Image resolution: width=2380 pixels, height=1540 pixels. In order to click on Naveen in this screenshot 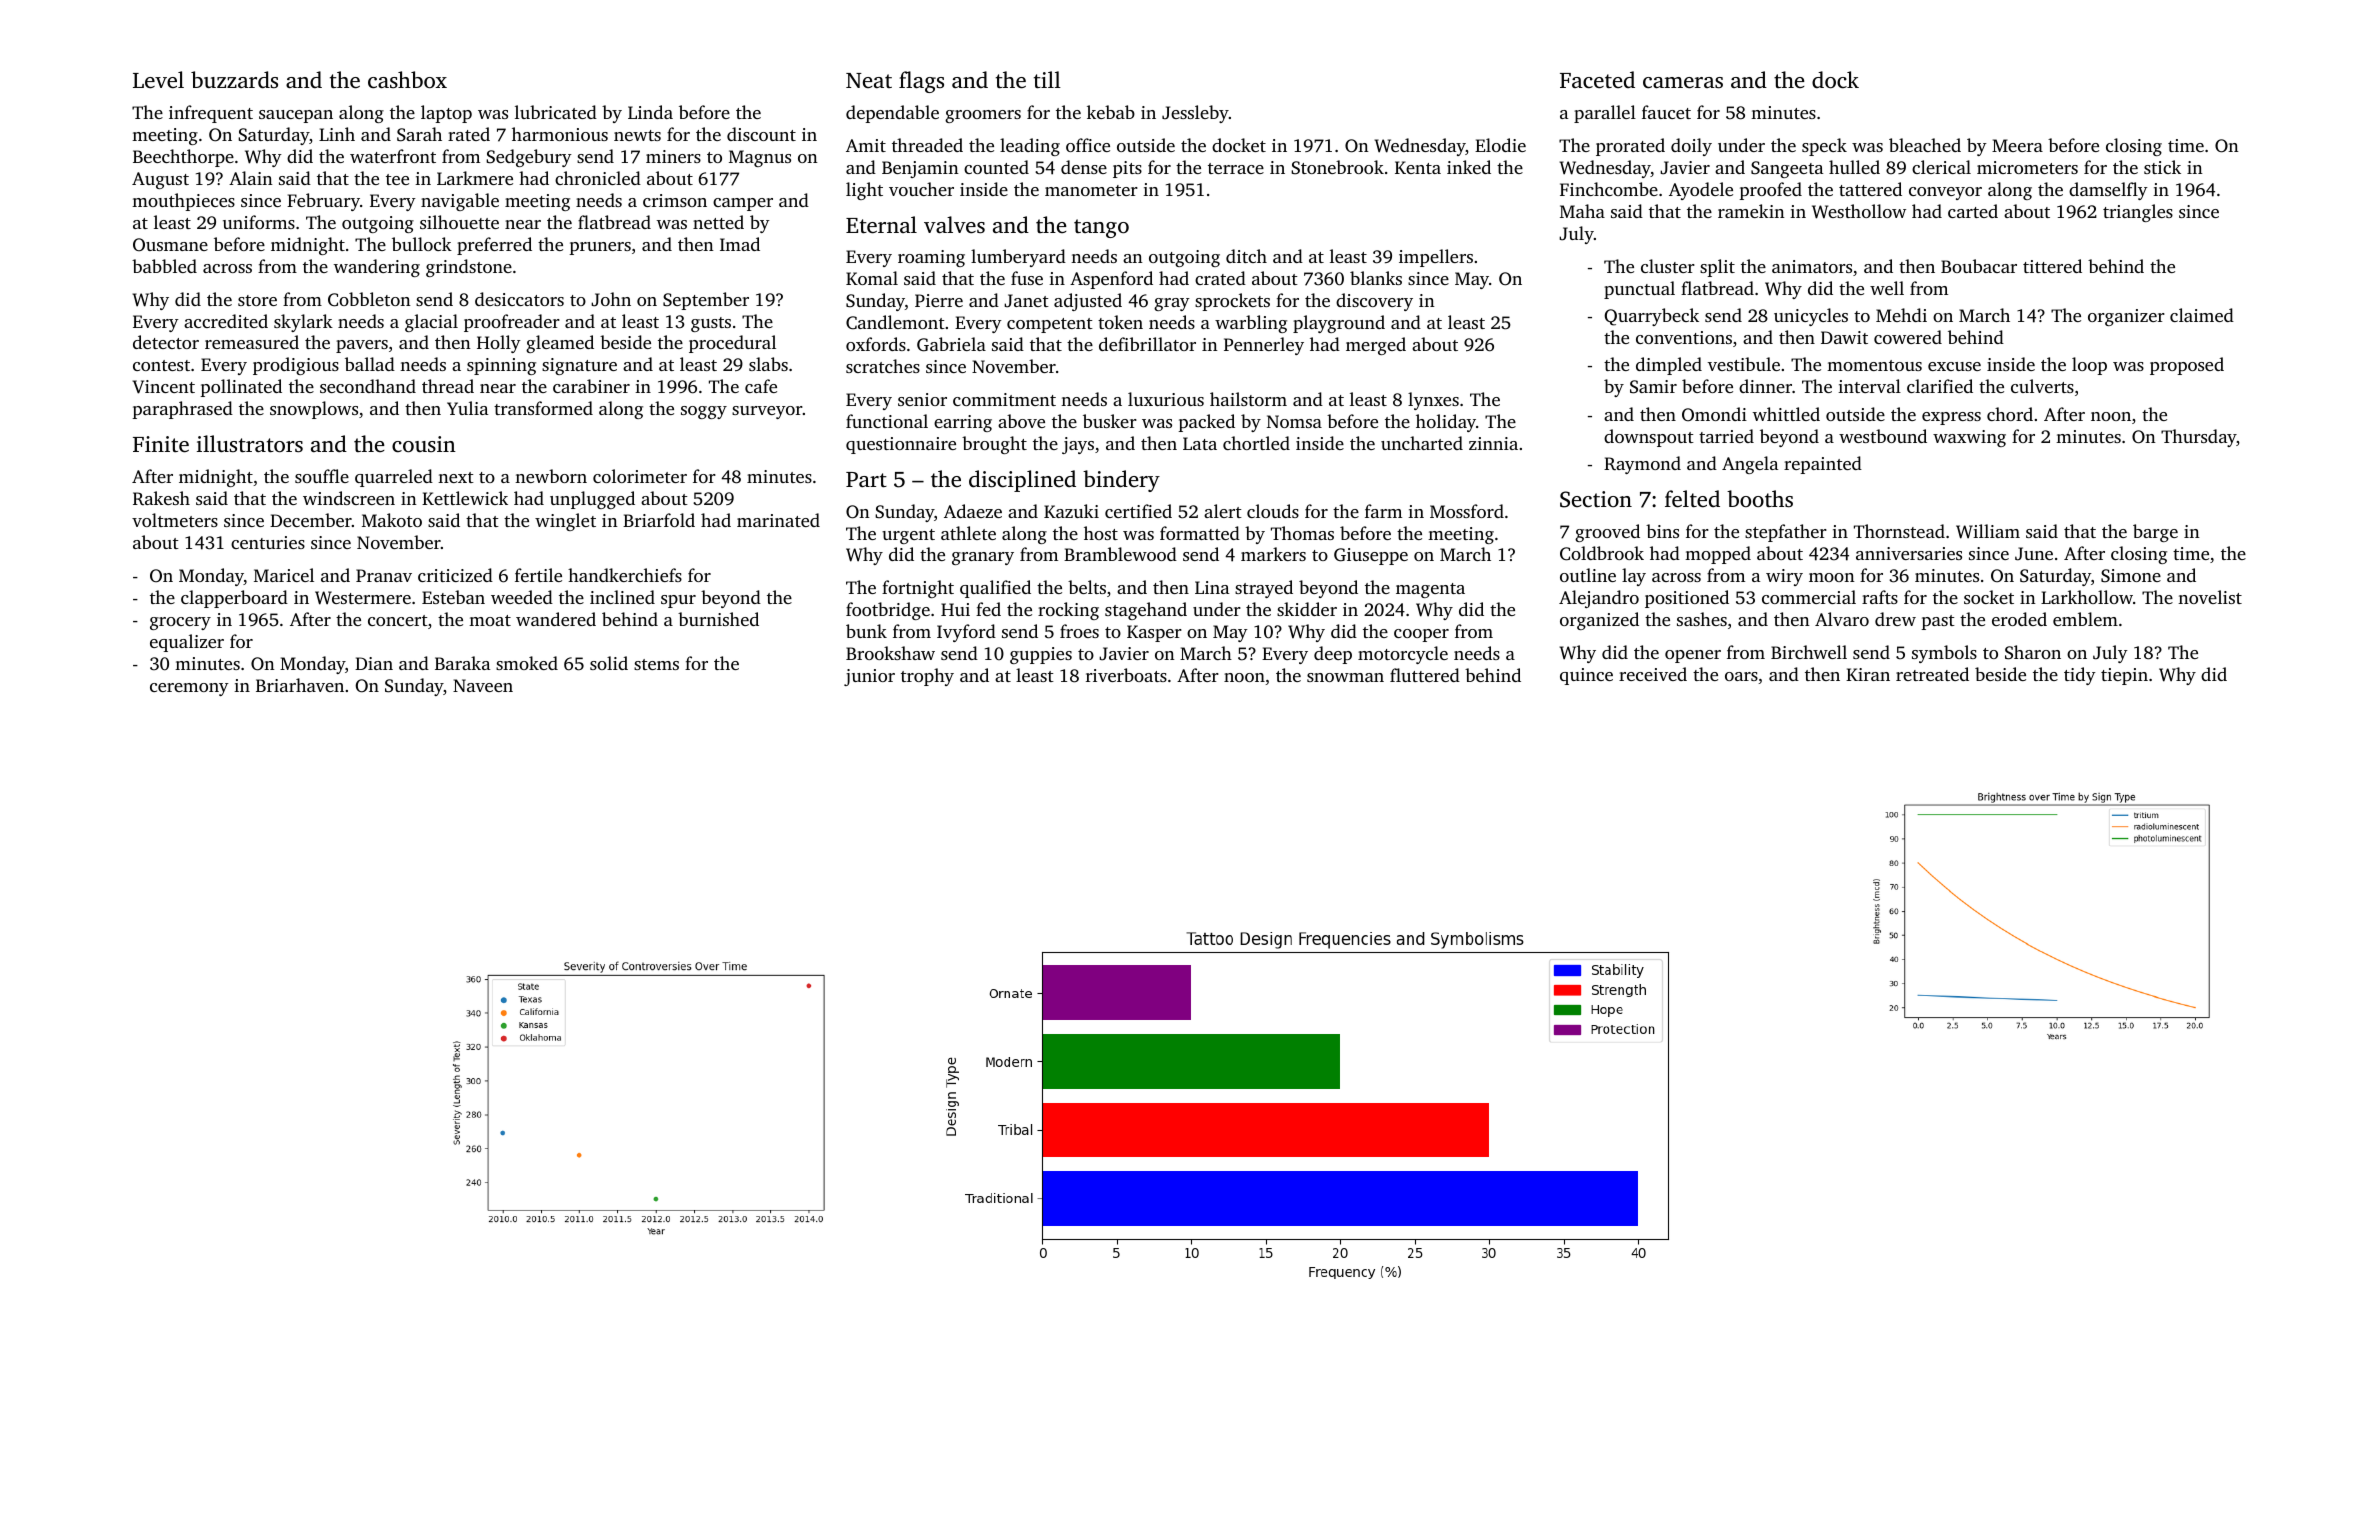, I will do `click(483, 685)`.
